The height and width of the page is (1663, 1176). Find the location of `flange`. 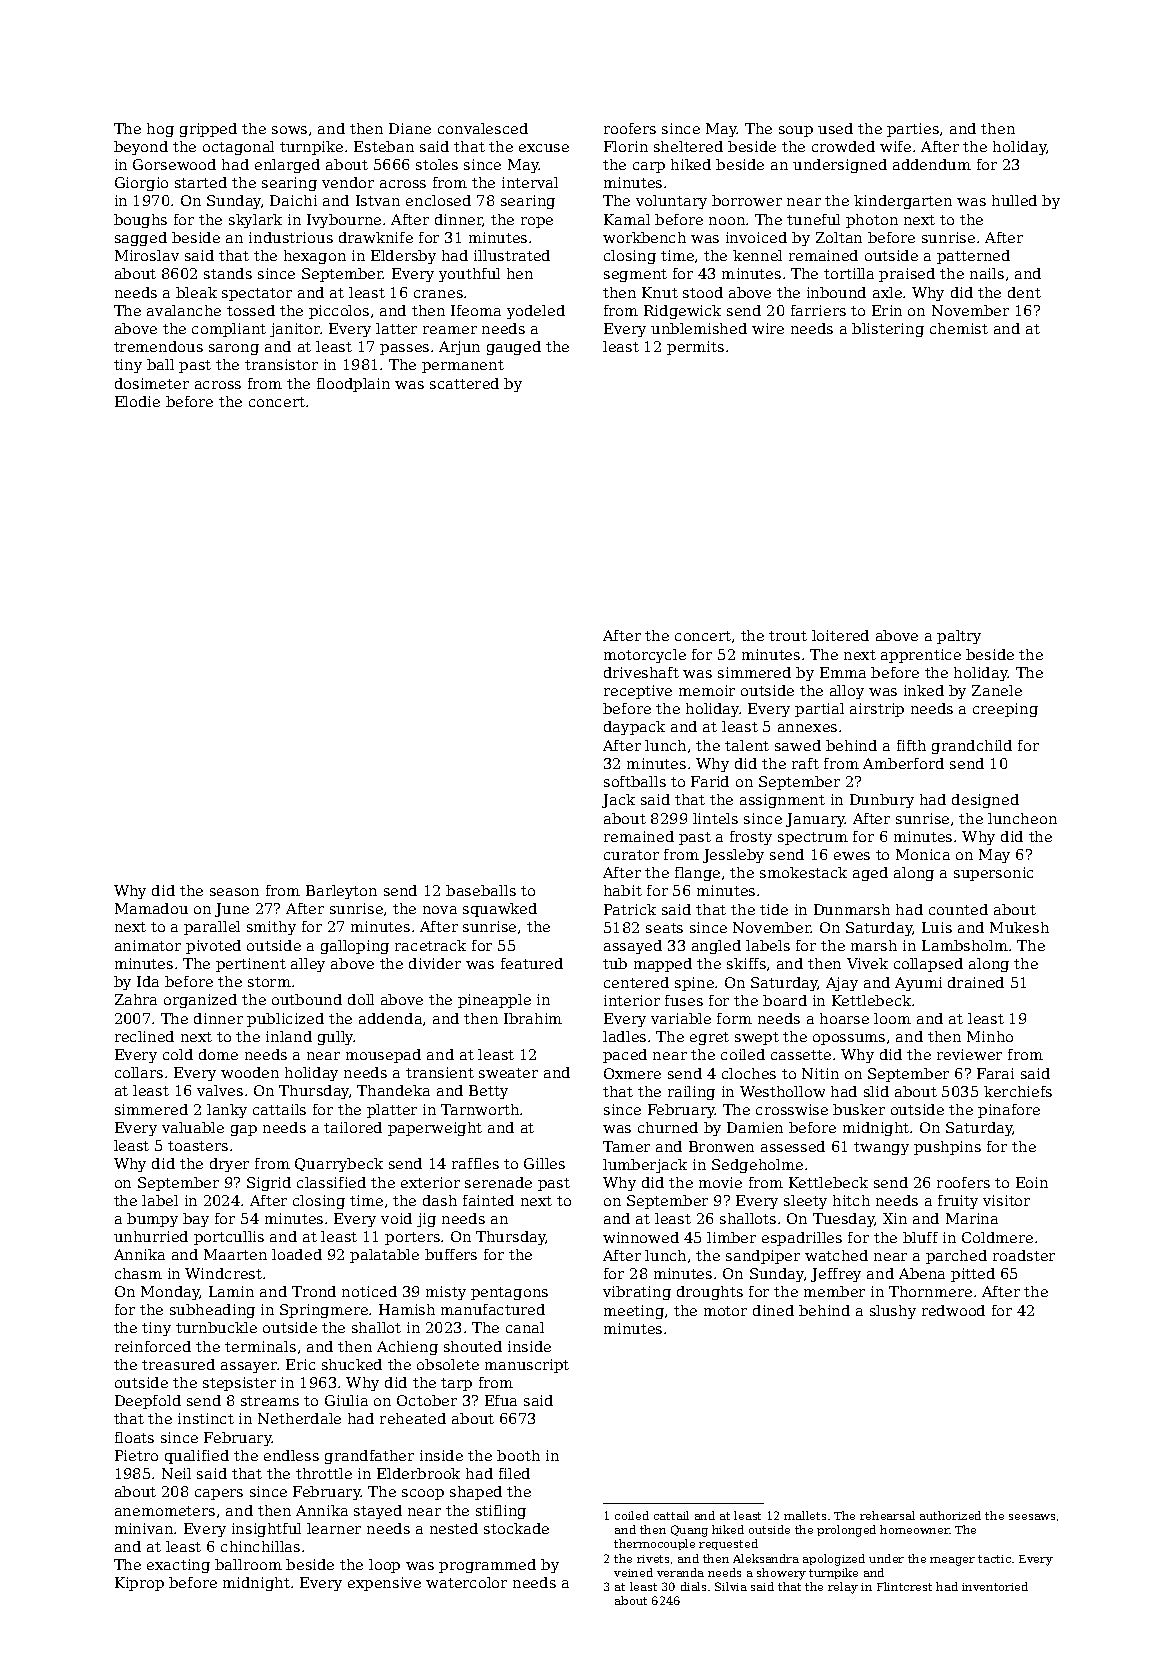

flange is located at coordinates (697, 874).
